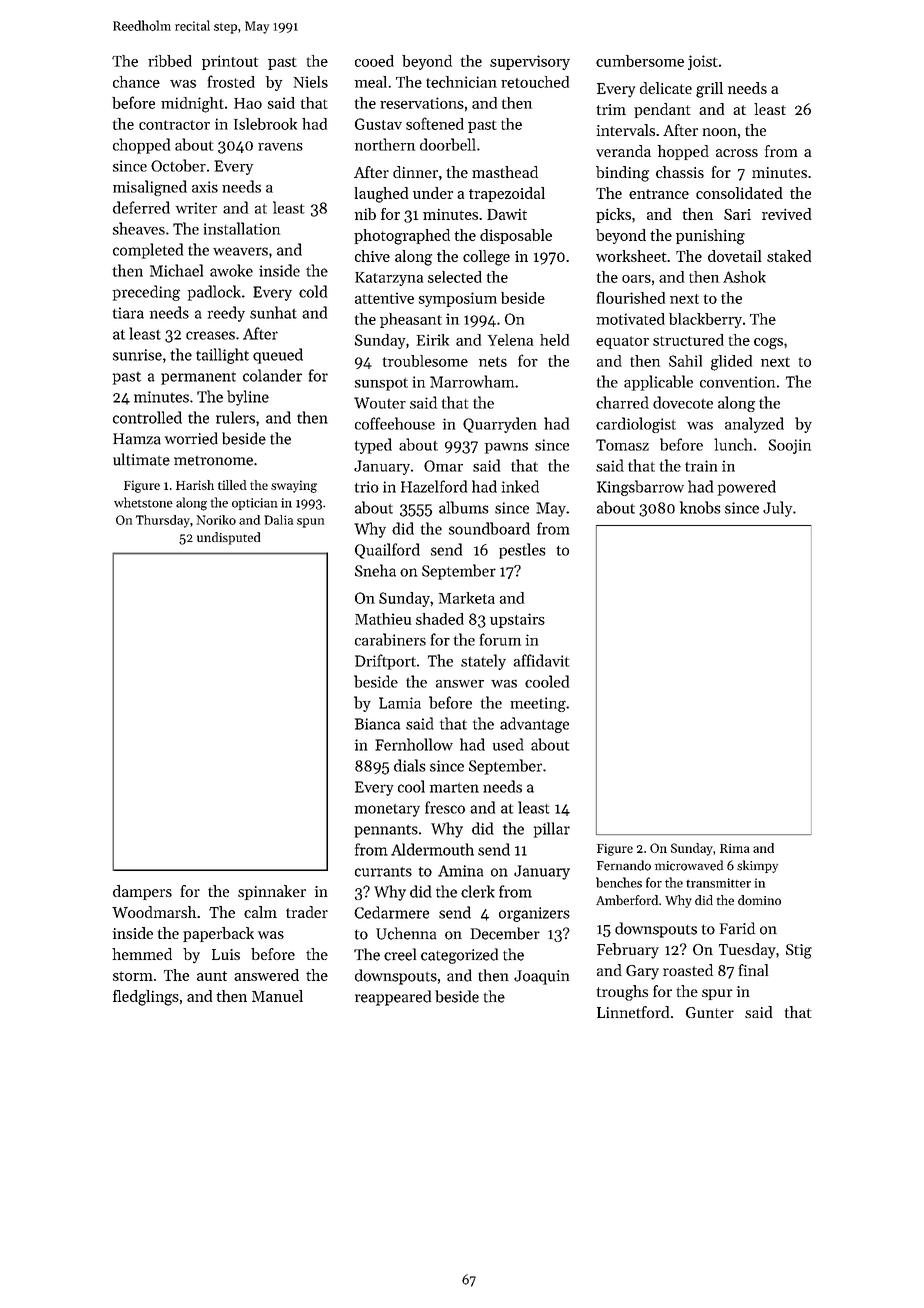 The height and width of the screenshot is (1308, 924). I want to click on Niels, so click(311, 82).
